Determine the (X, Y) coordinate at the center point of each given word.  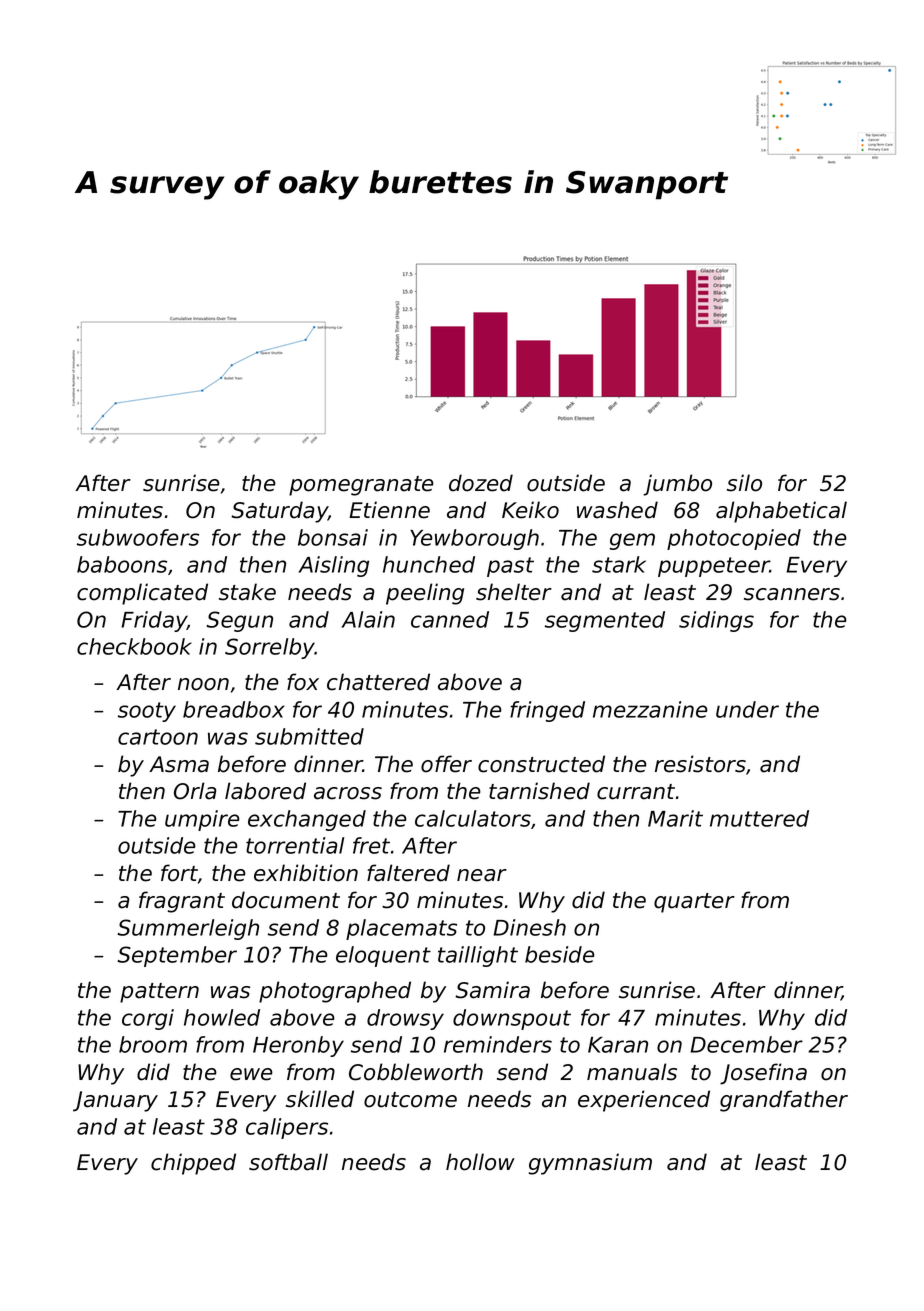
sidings (716, 621)
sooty (147, 712)
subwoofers (138, 537)
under (747, 709)
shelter (514, 592)
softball (288, 1162)
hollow (480, 1162)
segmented (605, 621)
